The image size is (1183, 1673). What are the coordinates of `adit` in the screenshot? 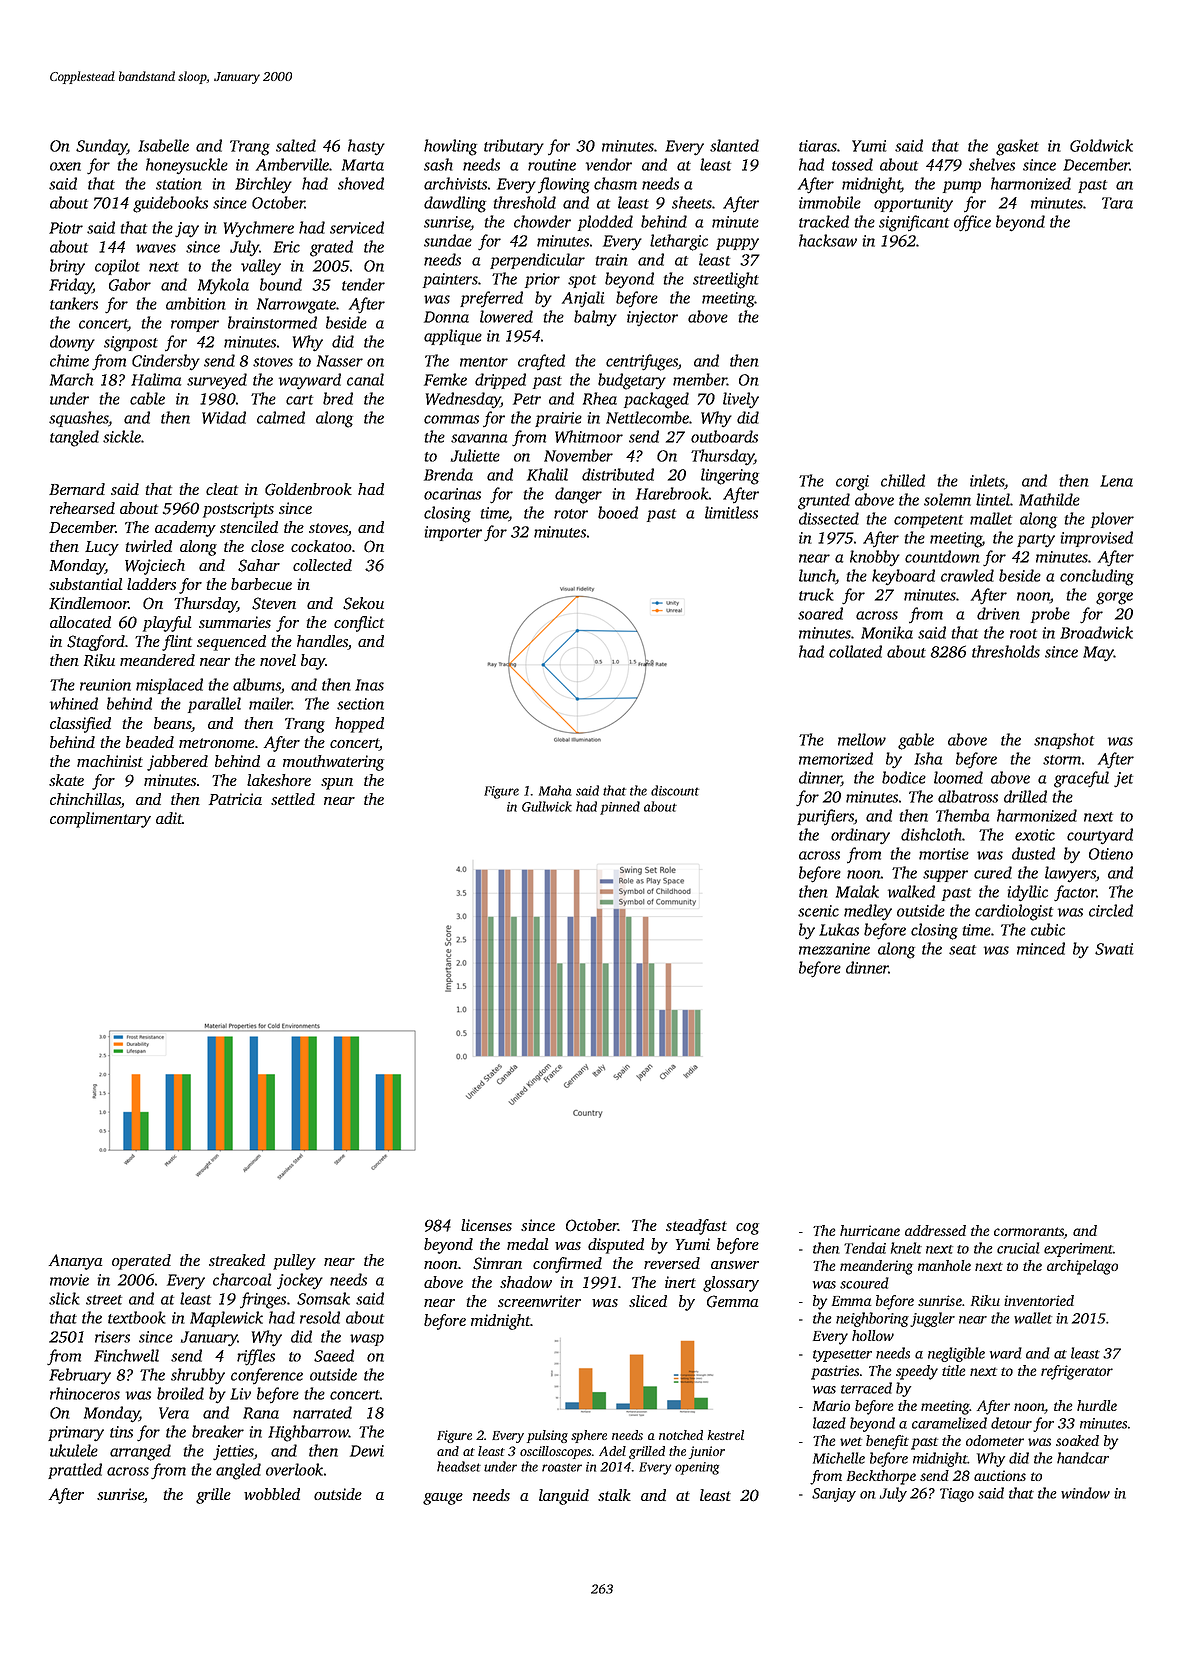 It's located at (169, 818).
